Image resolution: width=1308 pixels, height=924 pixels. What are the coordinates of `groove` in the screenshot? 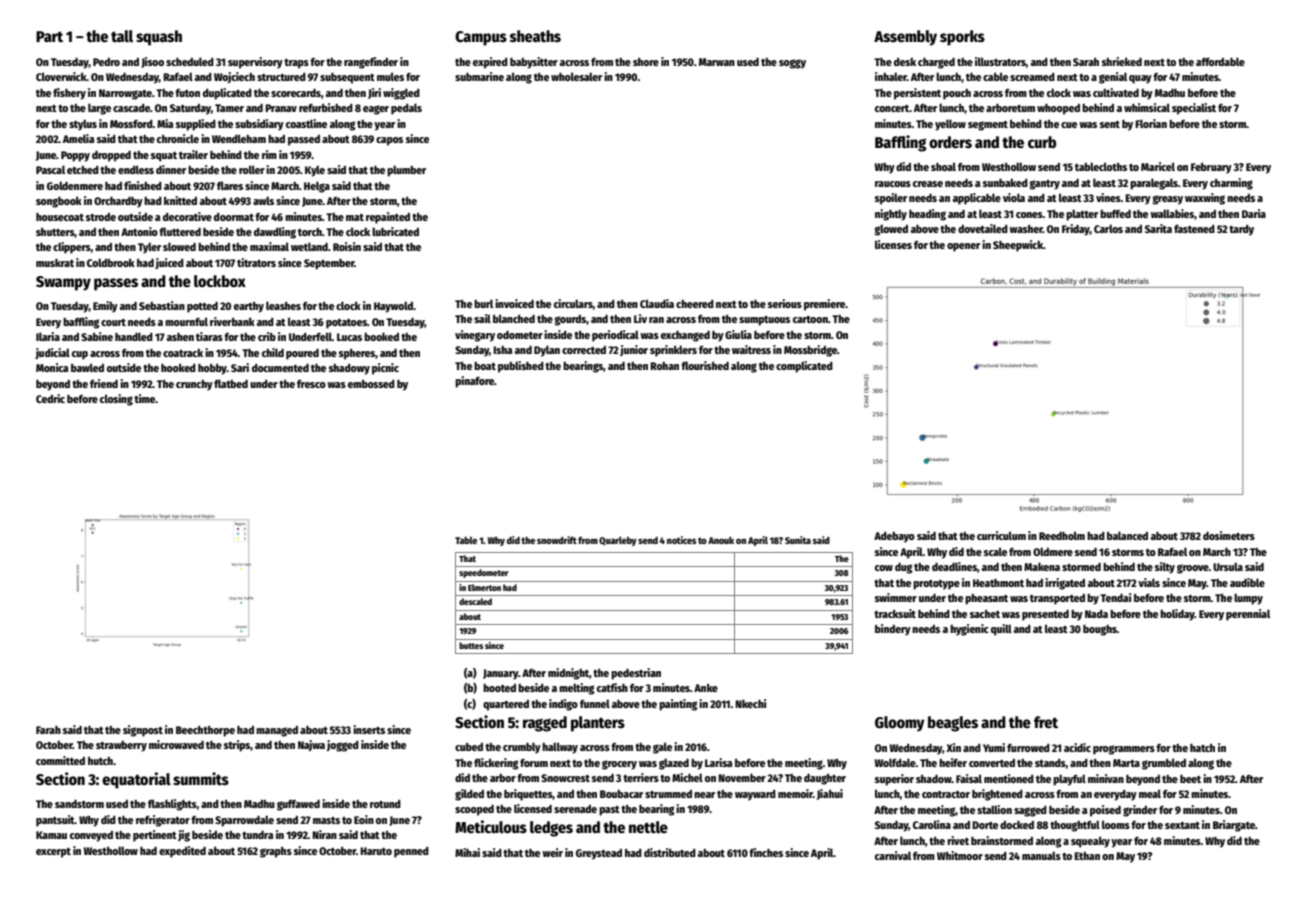 It's located at (1193, 569).
